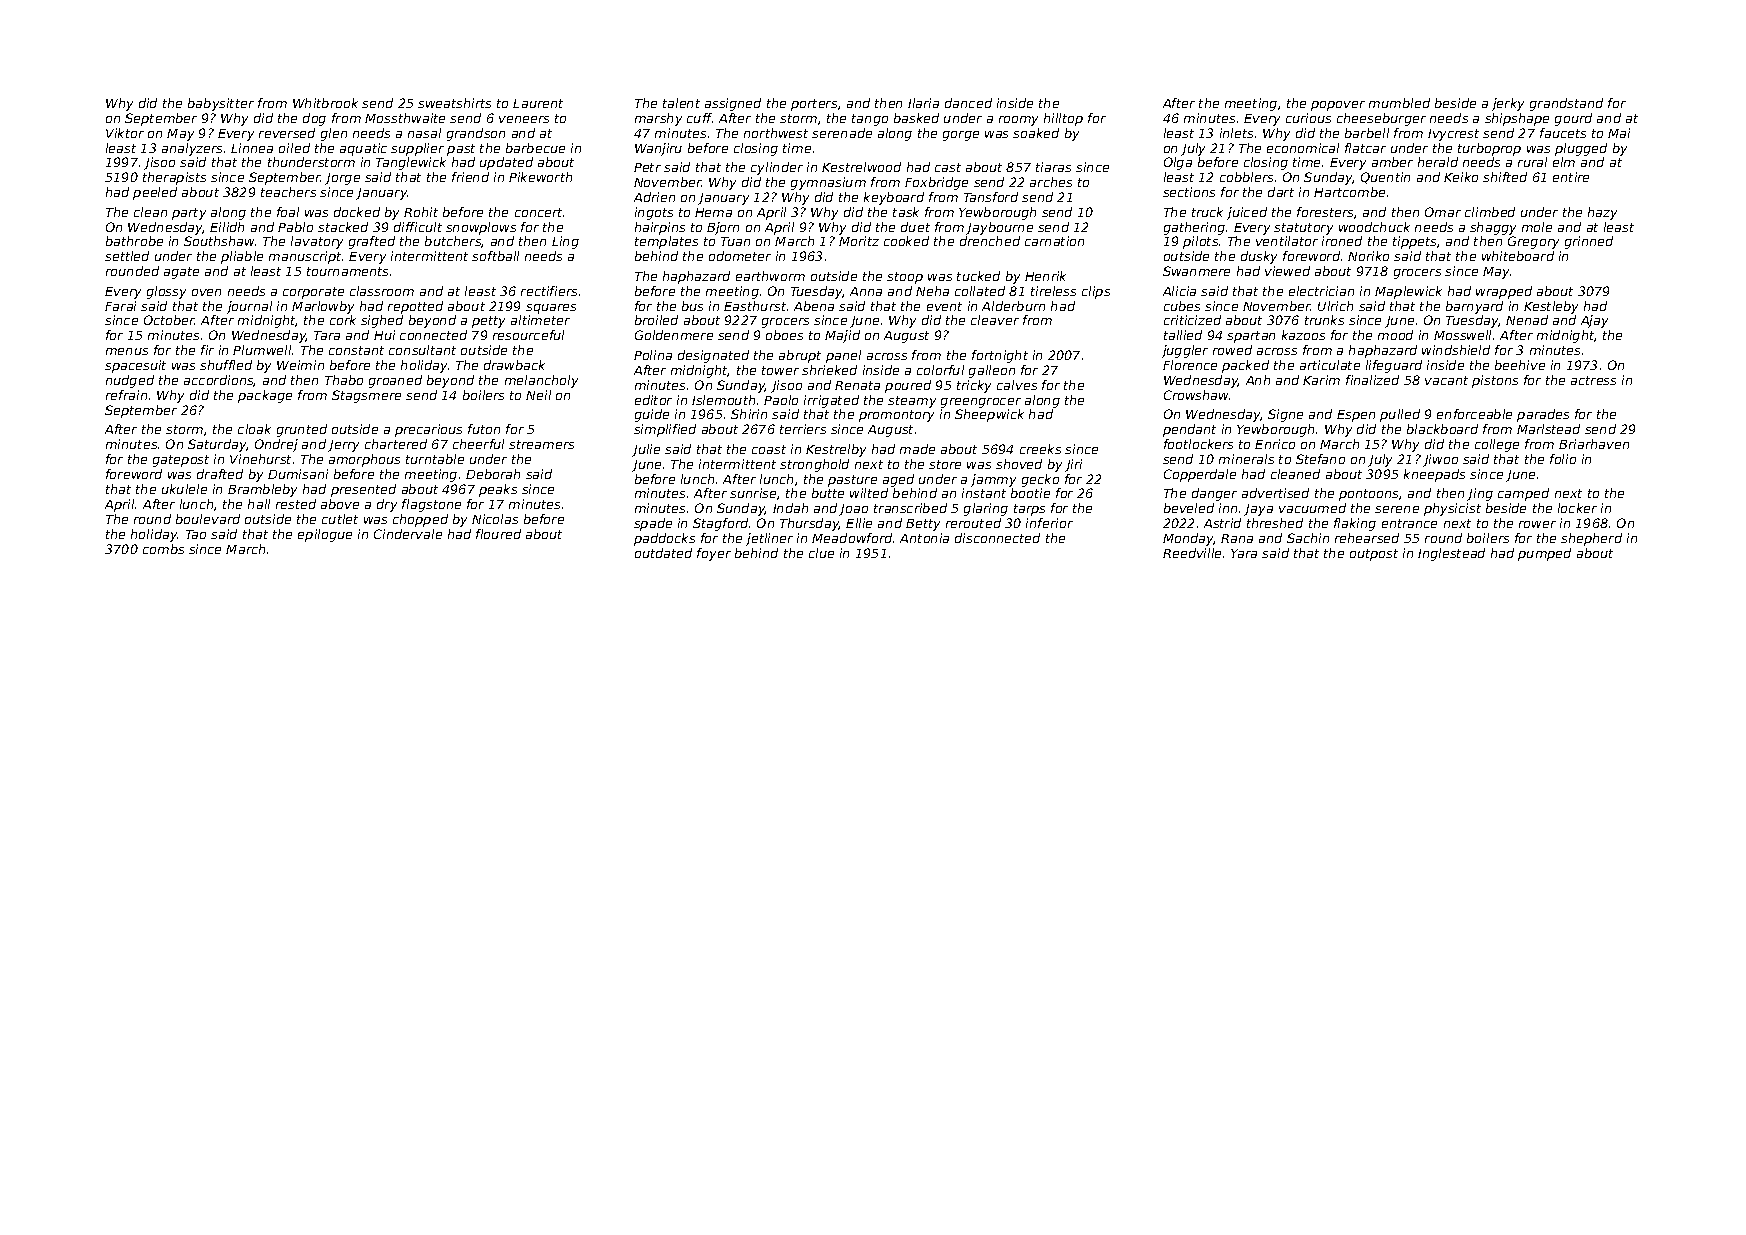 The width and height of the screenshot is (1746, 1235). What do you see at coordinates (454, 103) in the screenshot?
I see `sweatshirts` at bounding box center [454, 103].
